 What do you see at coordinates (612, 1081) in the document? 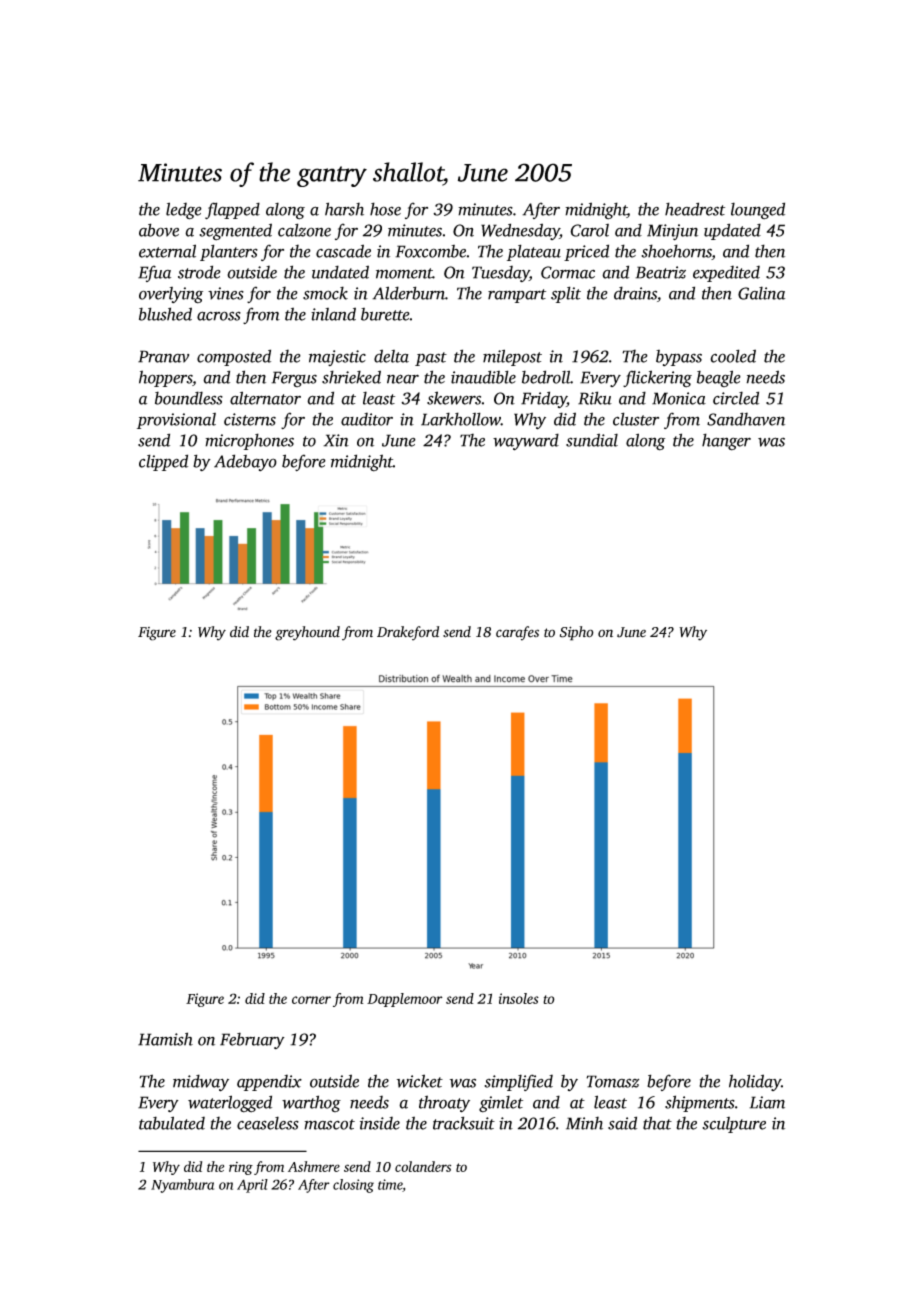
I see `Tomasz` at bounding box center [612, 1081].
